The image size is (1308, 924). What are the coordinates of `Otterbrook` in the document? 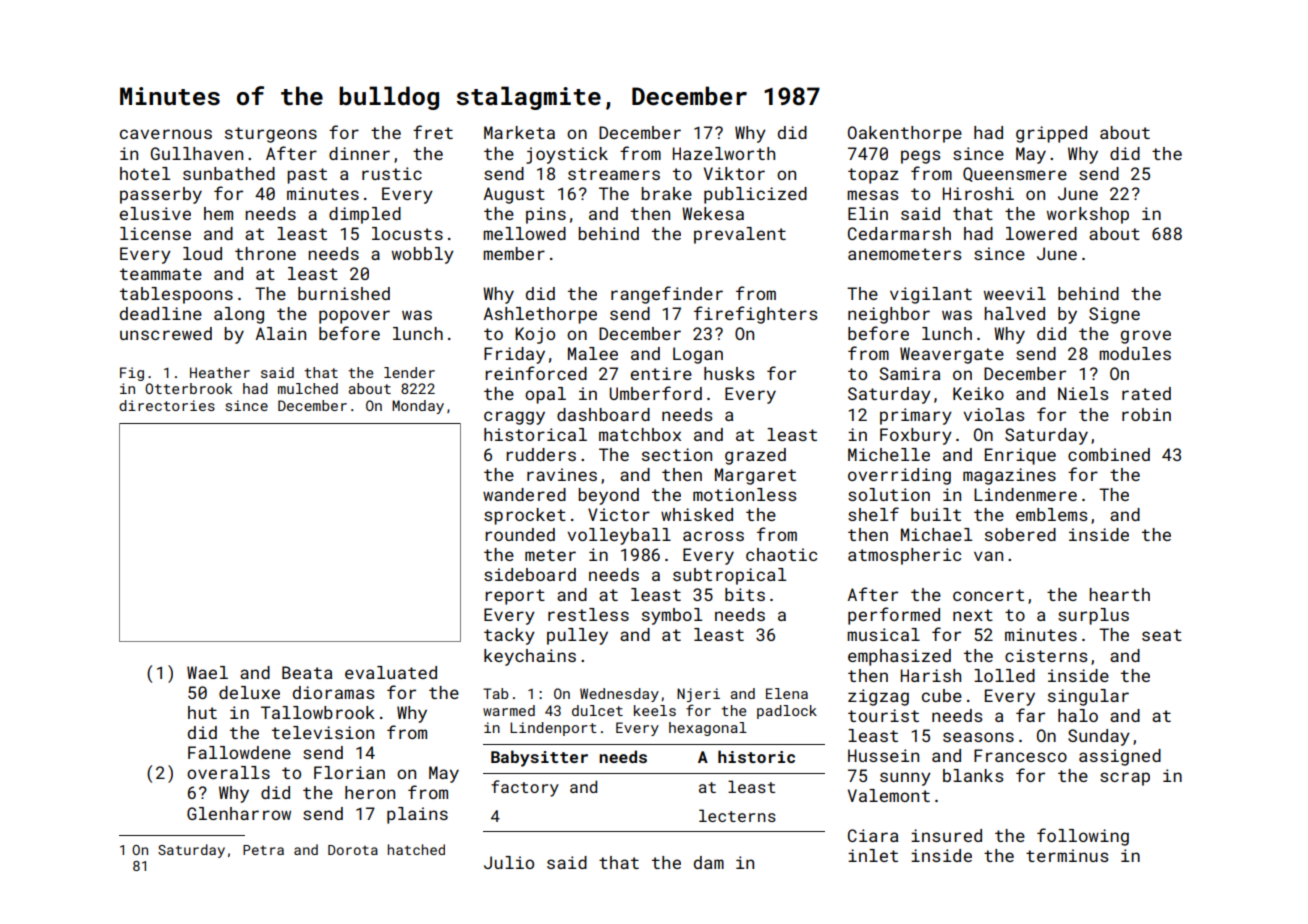 It's located at (188, 388).
